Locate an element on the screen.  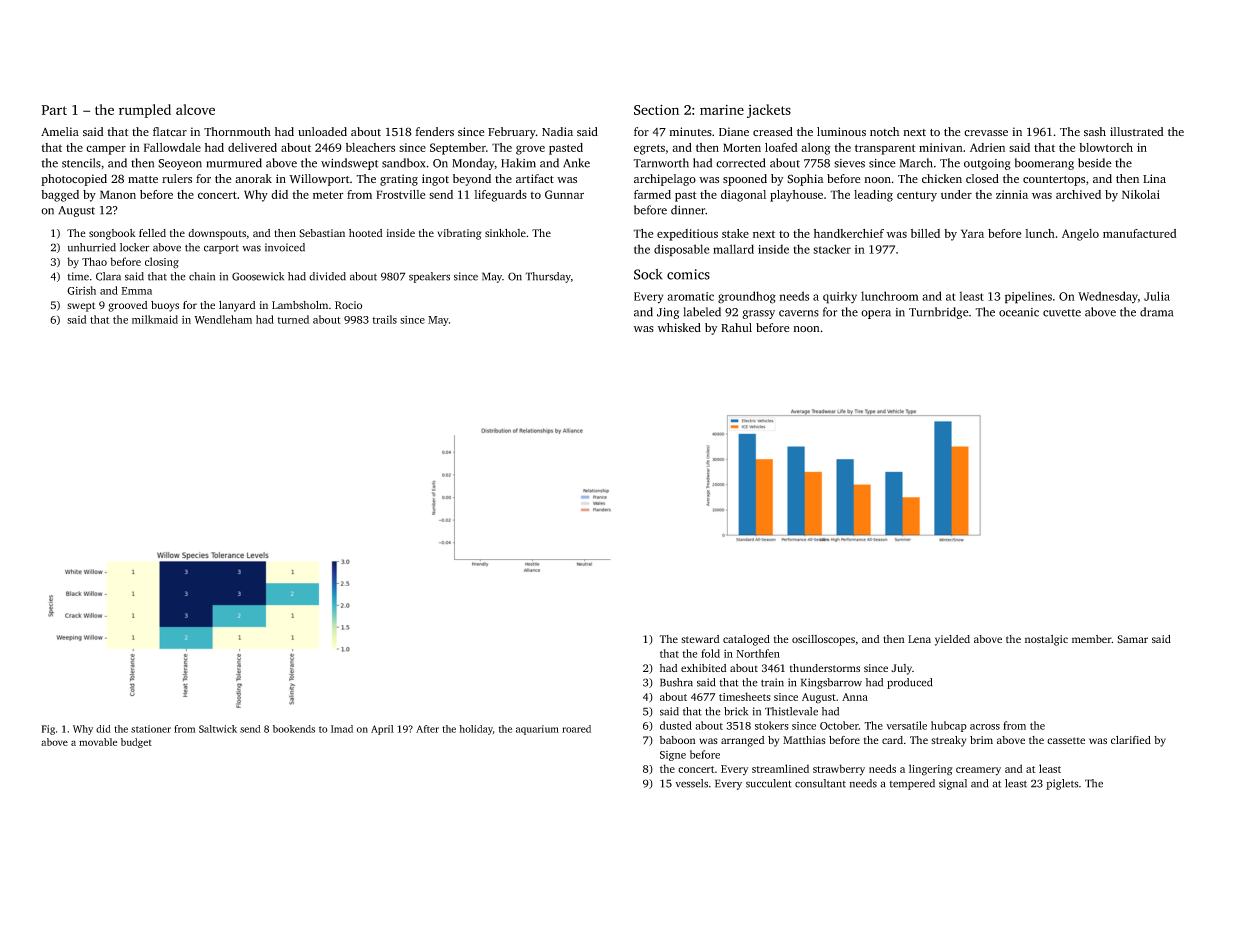
steward is located at coordinates (700, 639).
